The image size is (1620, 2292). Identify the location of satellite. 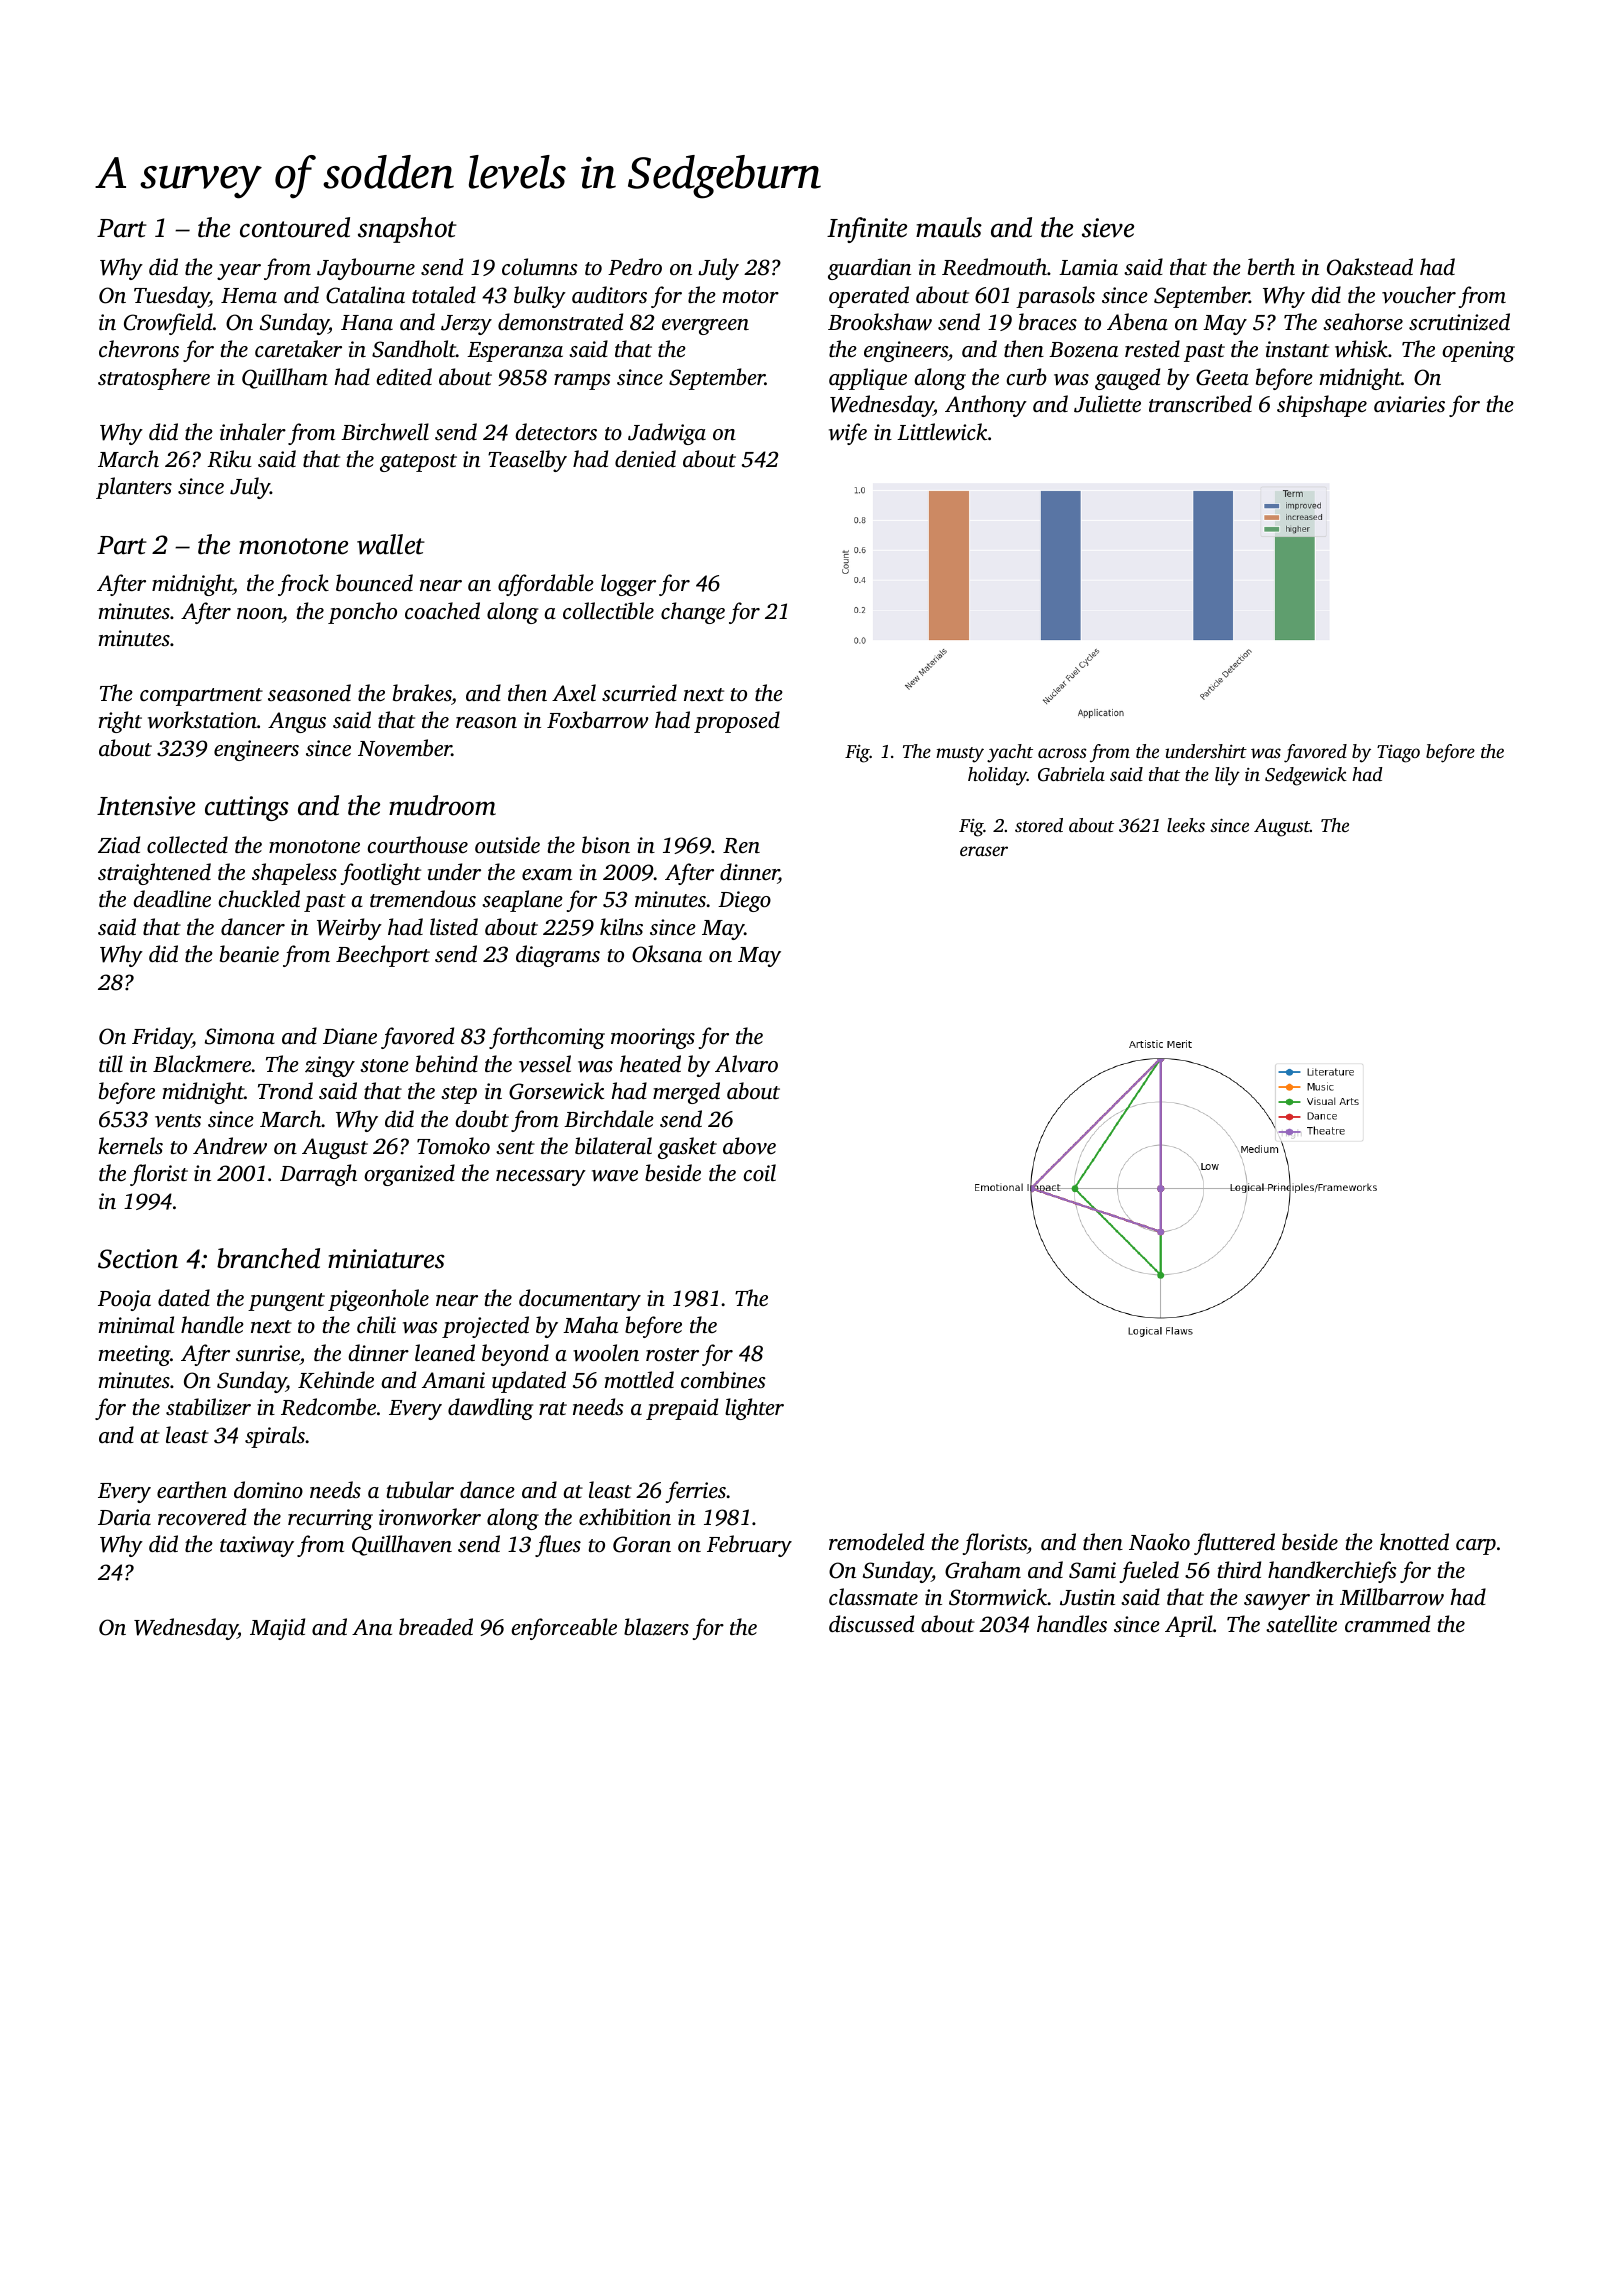
(1301, 1623).
